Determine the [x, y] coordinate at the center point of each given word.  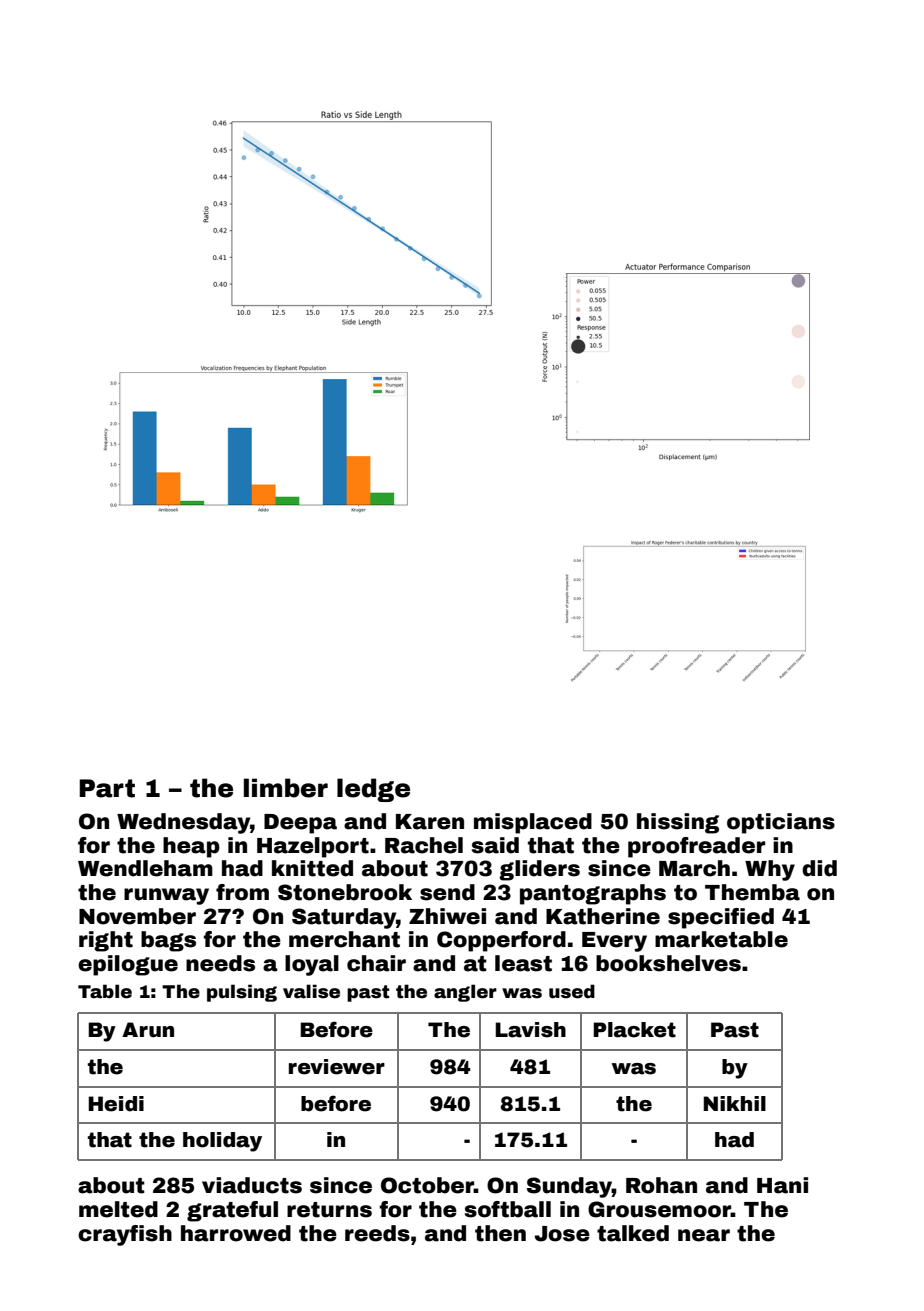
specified [721, 918]
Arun [148, 1030]
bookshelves [668, 963]
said [495, 845]
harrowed [236, 1233]
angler [465, 993]
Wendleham [145, 868]
